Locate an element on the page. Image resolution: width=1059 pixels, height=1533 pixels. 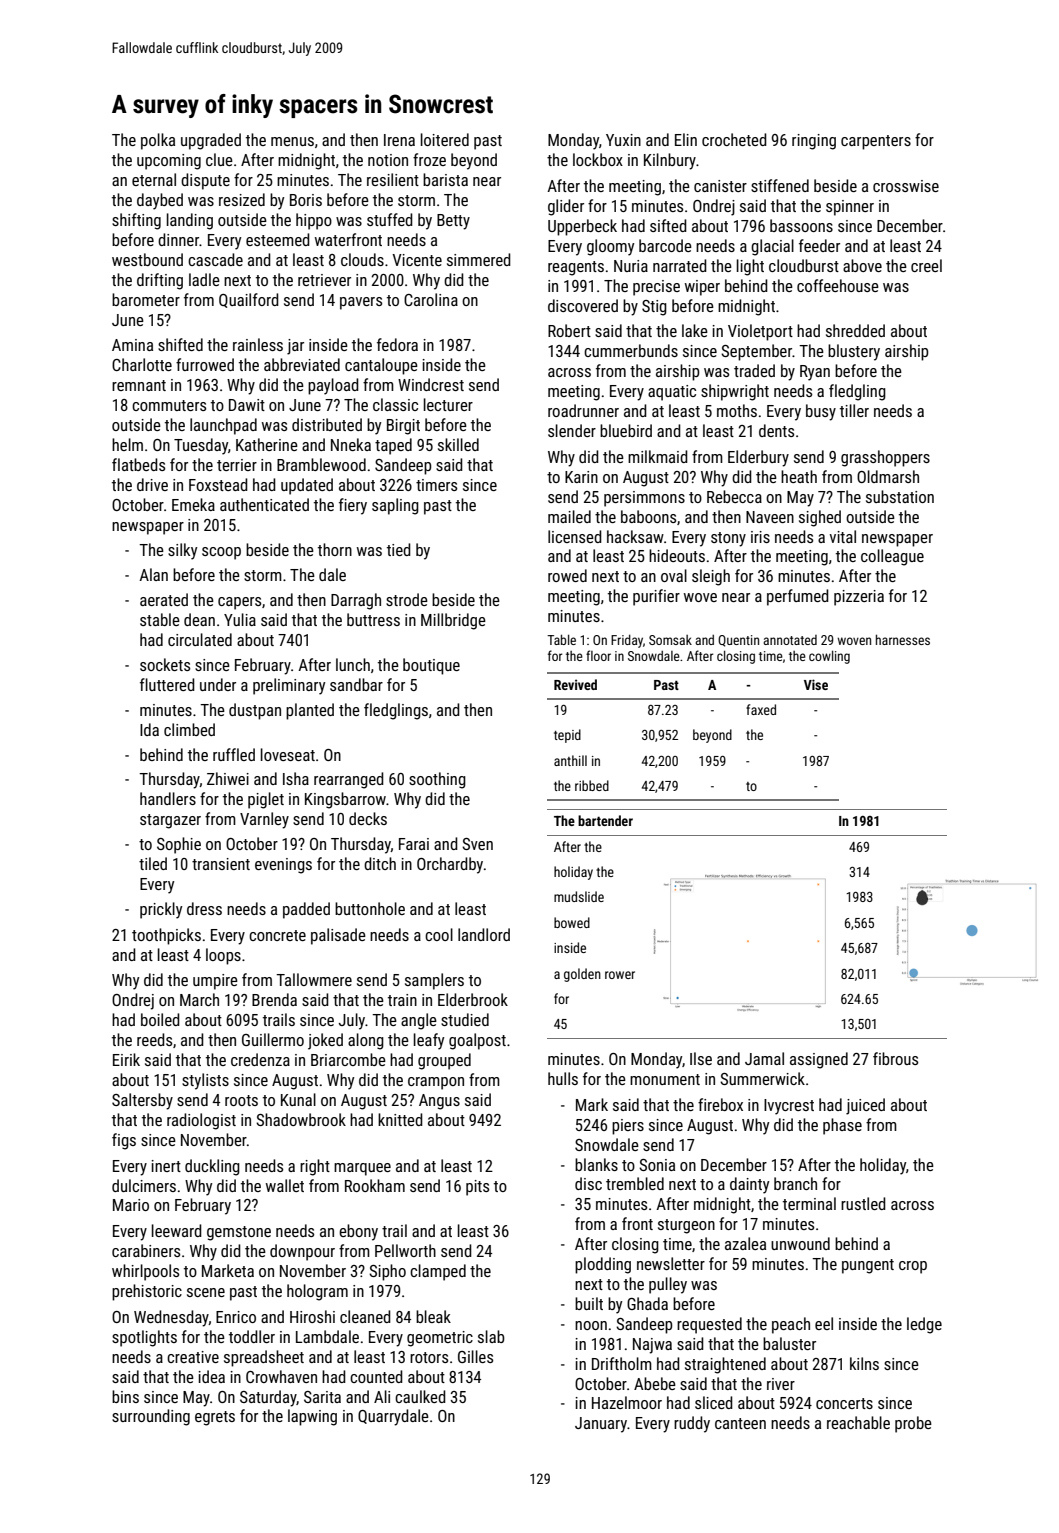
Saltersby is located at coordinates (142, 1101).
